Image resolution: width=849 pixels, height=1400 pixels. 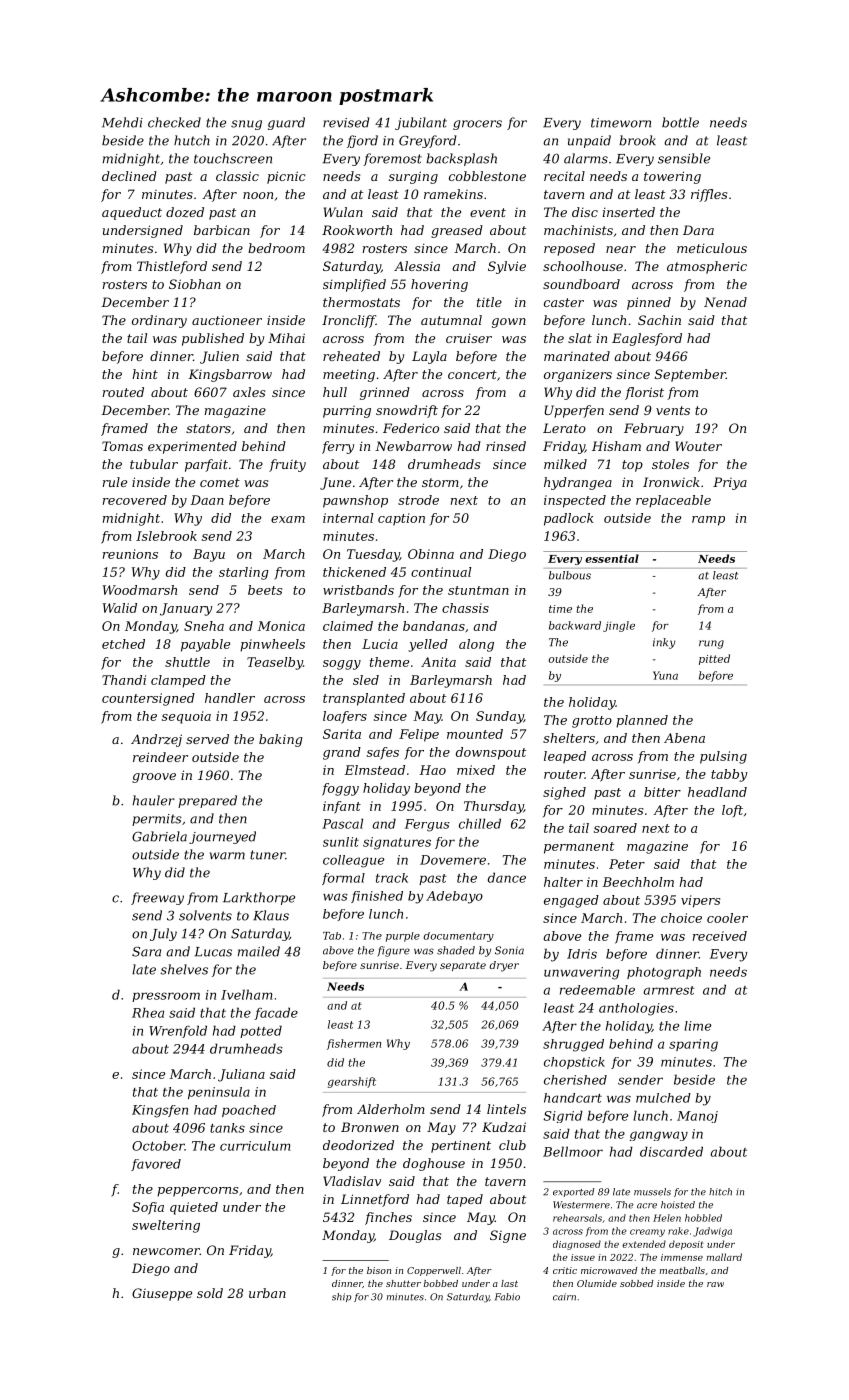 I want to click on Nenad, so click(x=725, y=302).
